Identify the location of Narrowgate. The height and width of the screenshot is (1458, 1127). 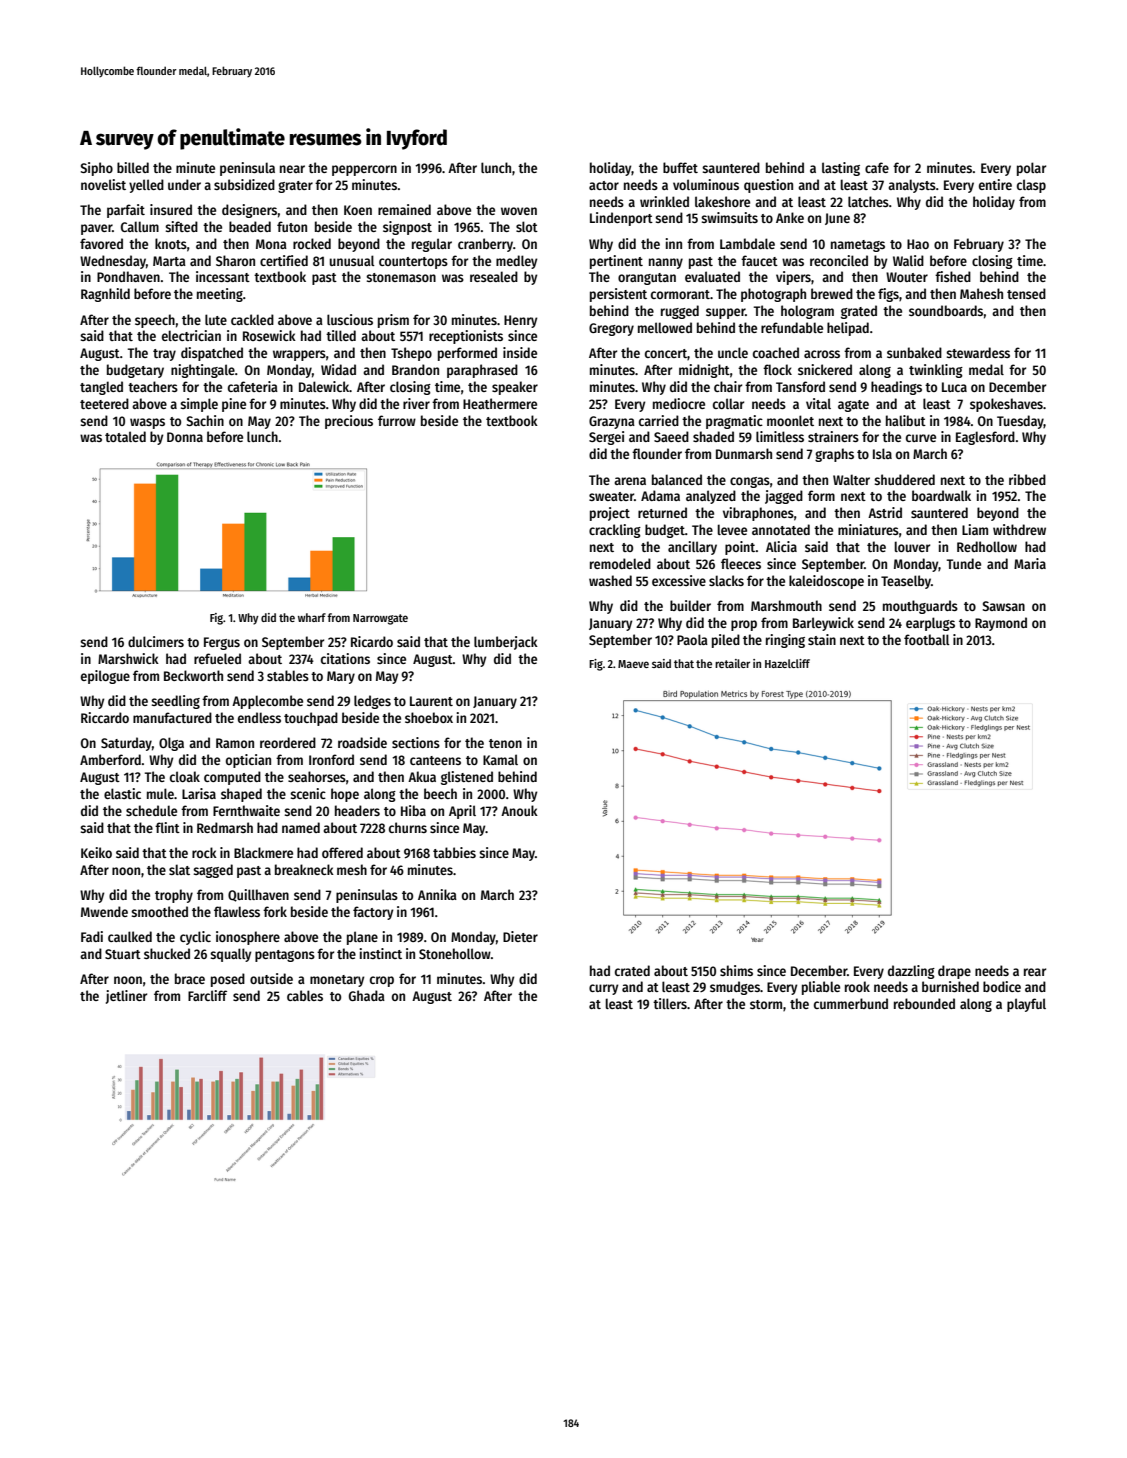
(380, 619).
